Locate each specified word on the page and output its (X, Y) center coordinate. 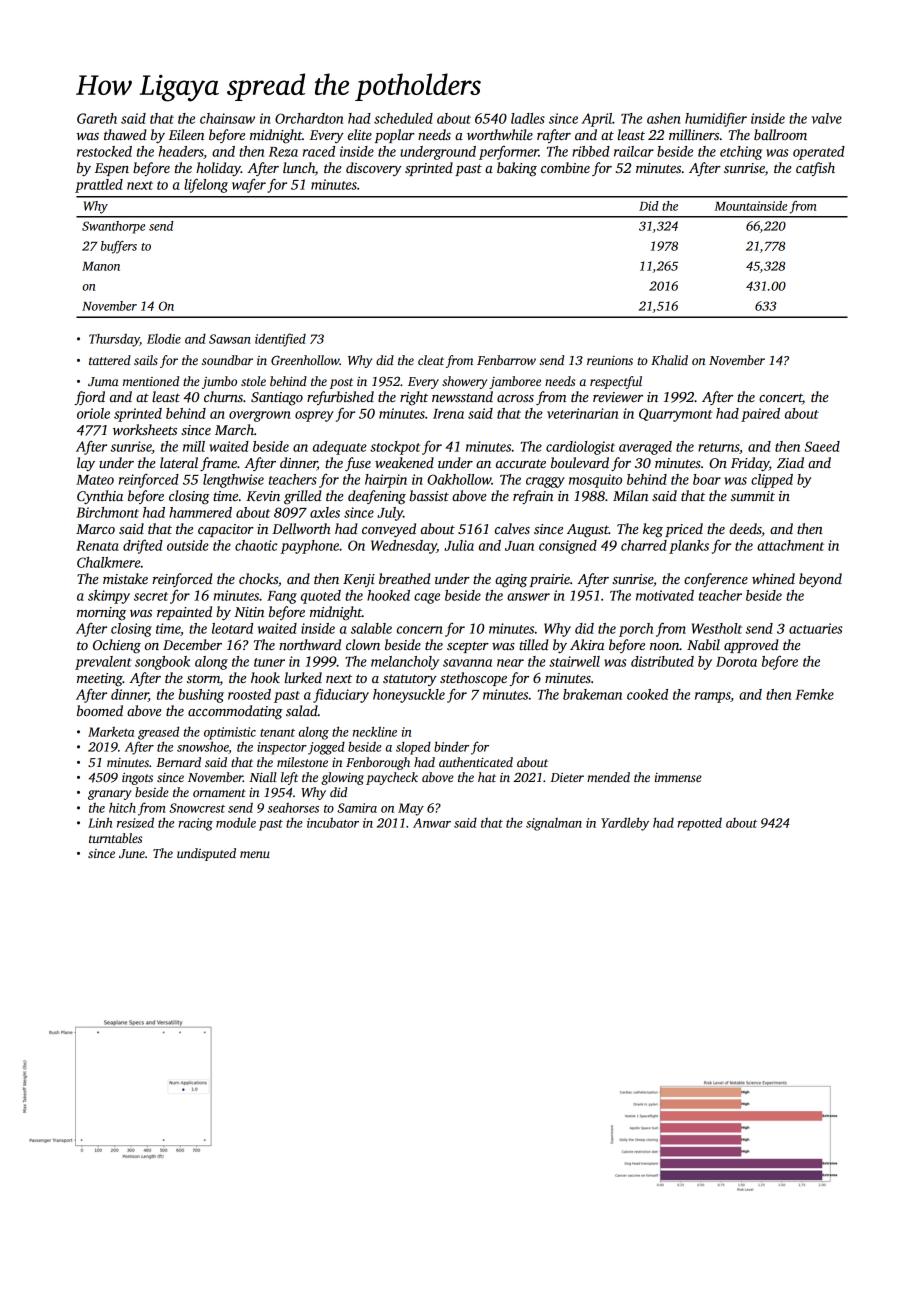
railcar (634, 151)
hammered (200, 512)
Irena (448, 414)
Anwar (432, 823)
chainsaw (227, 118)
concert (780, 398)
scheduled (403, 118)
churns (223, 396)
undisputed (206, 854)
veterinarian (582, 413)
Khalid (669, 360)
